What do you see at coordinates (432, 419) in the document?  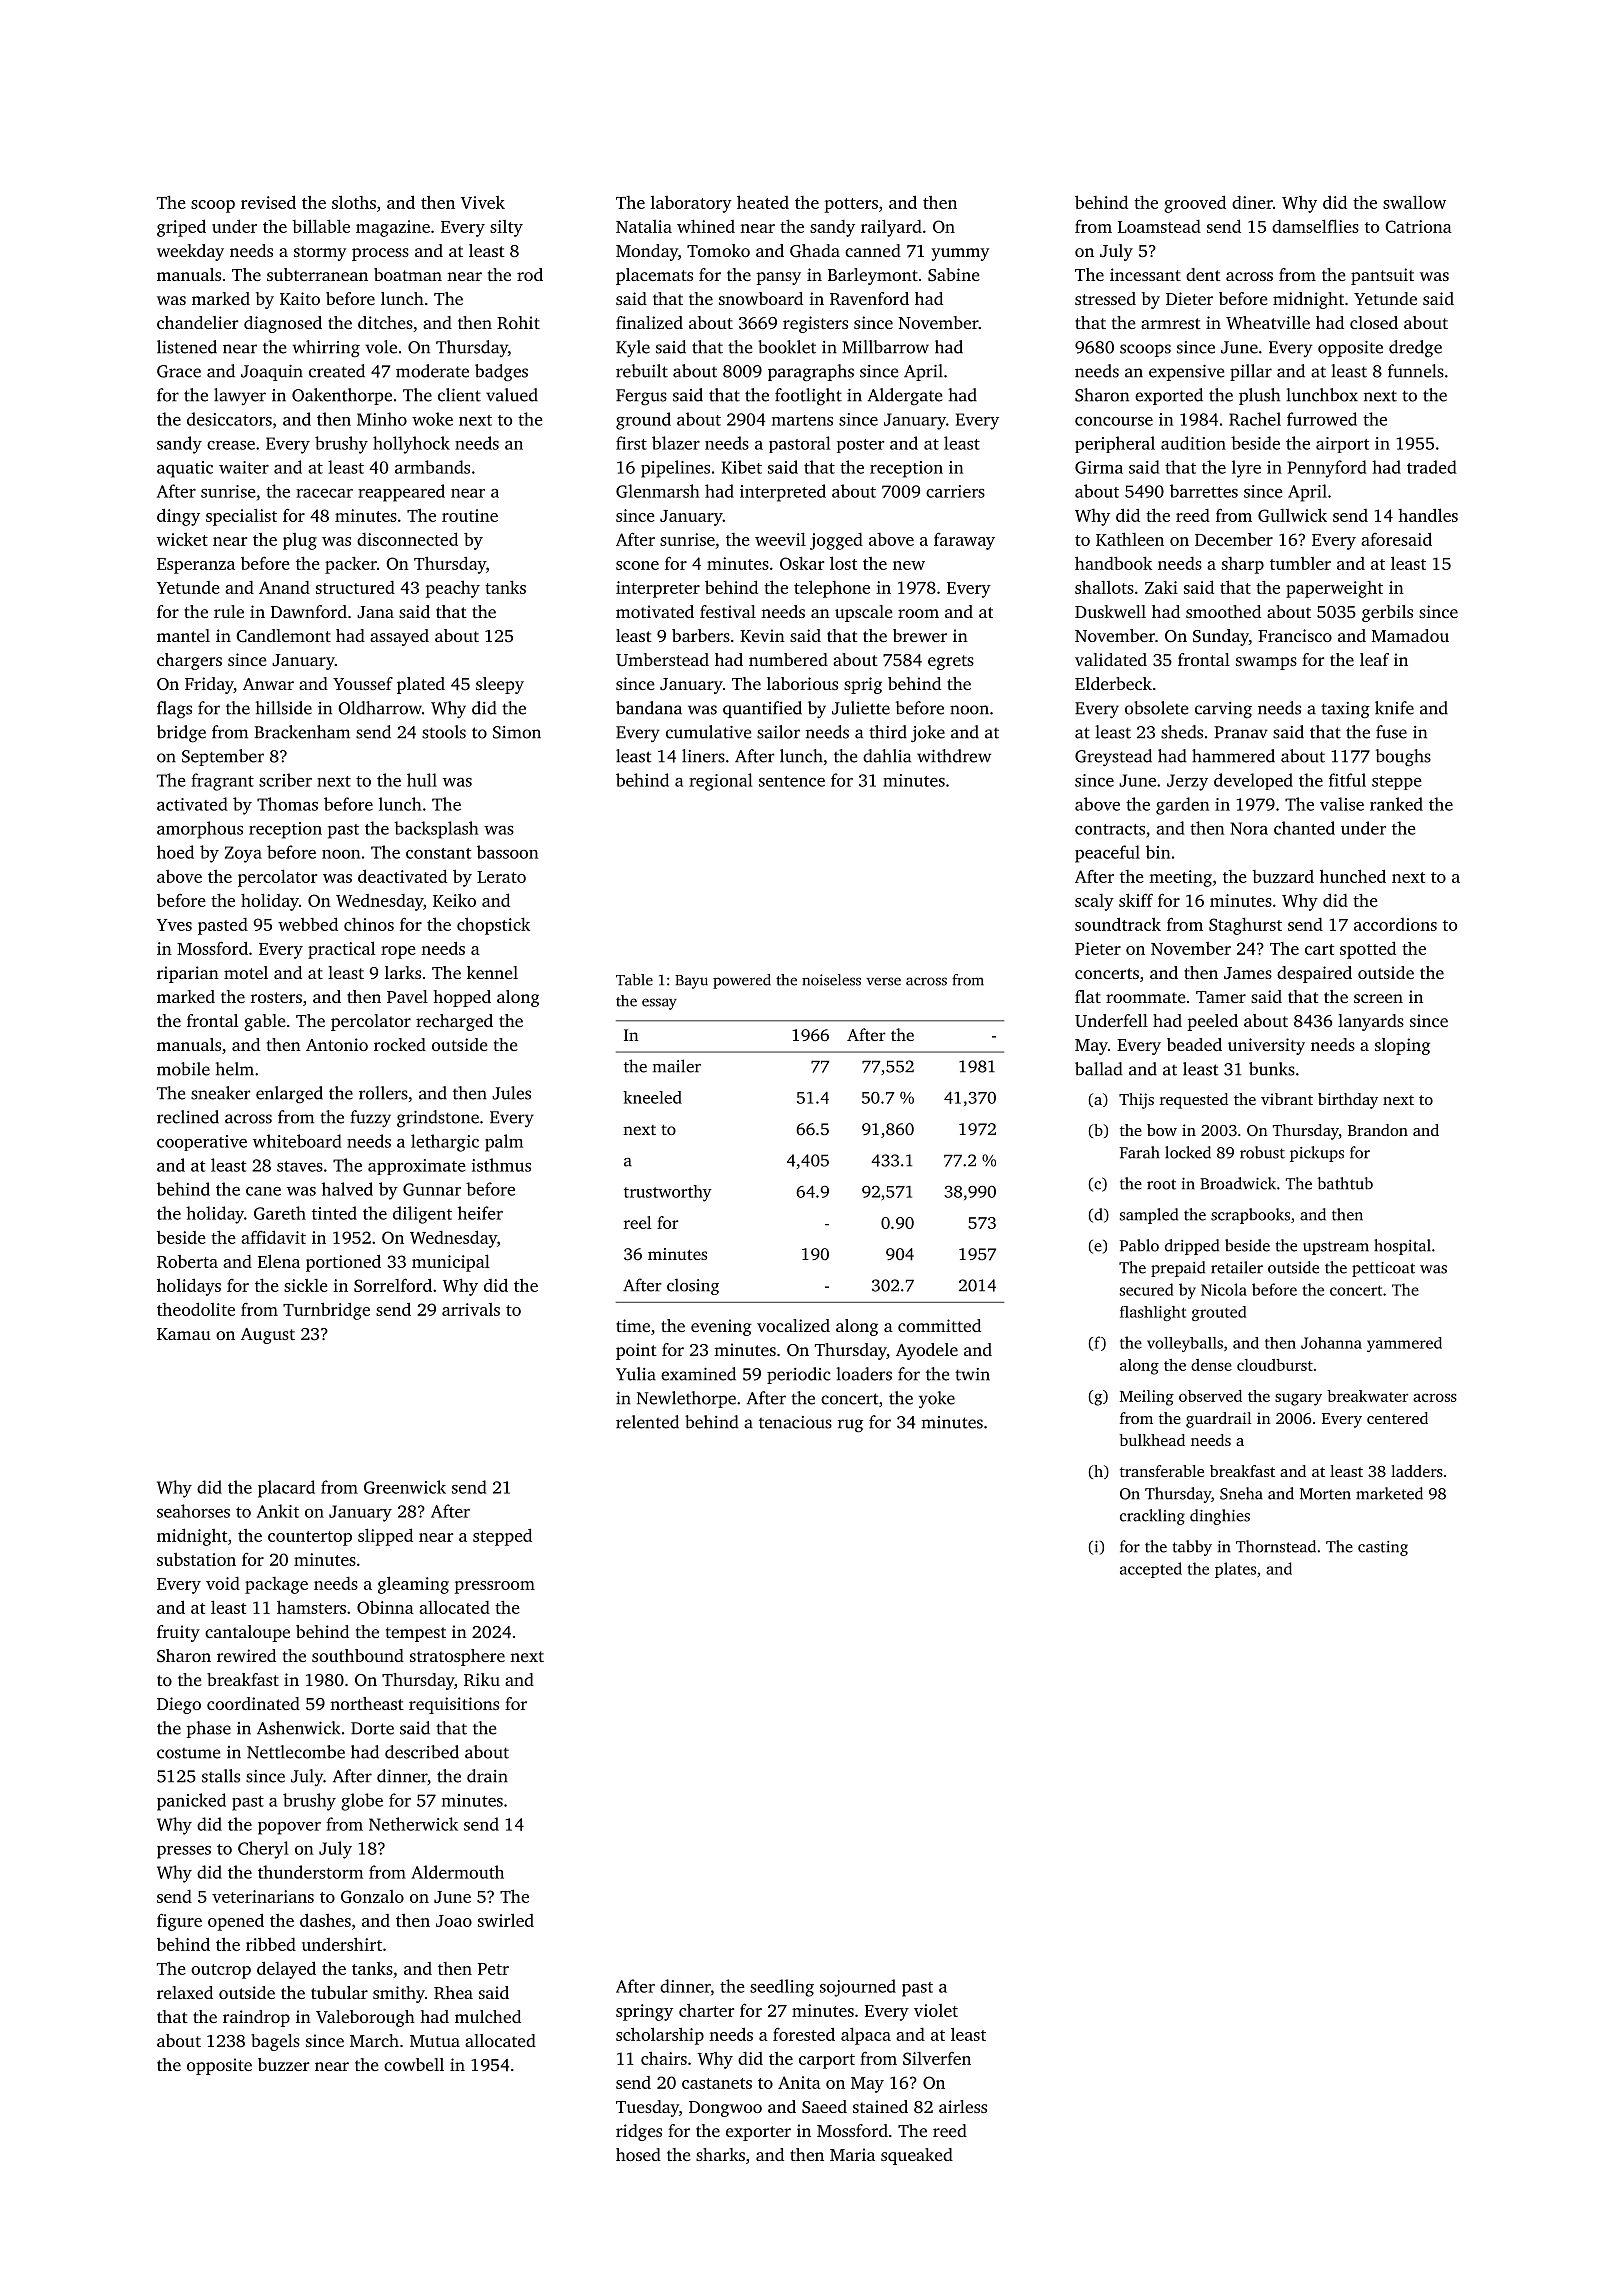 I see `woke` at bounding box center [432, 419].
